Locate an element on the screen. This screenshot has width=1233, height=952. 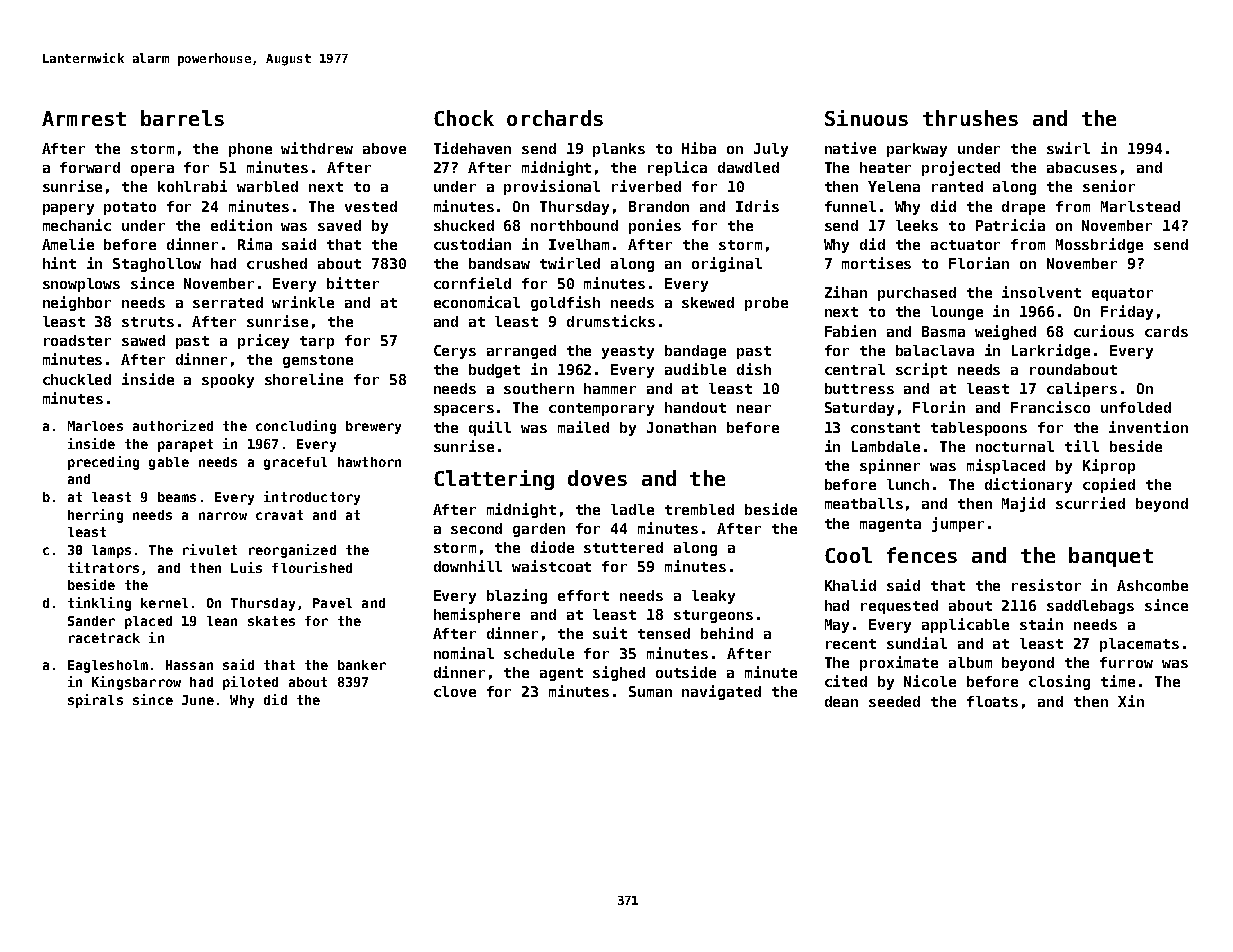
banquet is located at coordinates (1111, 557).
